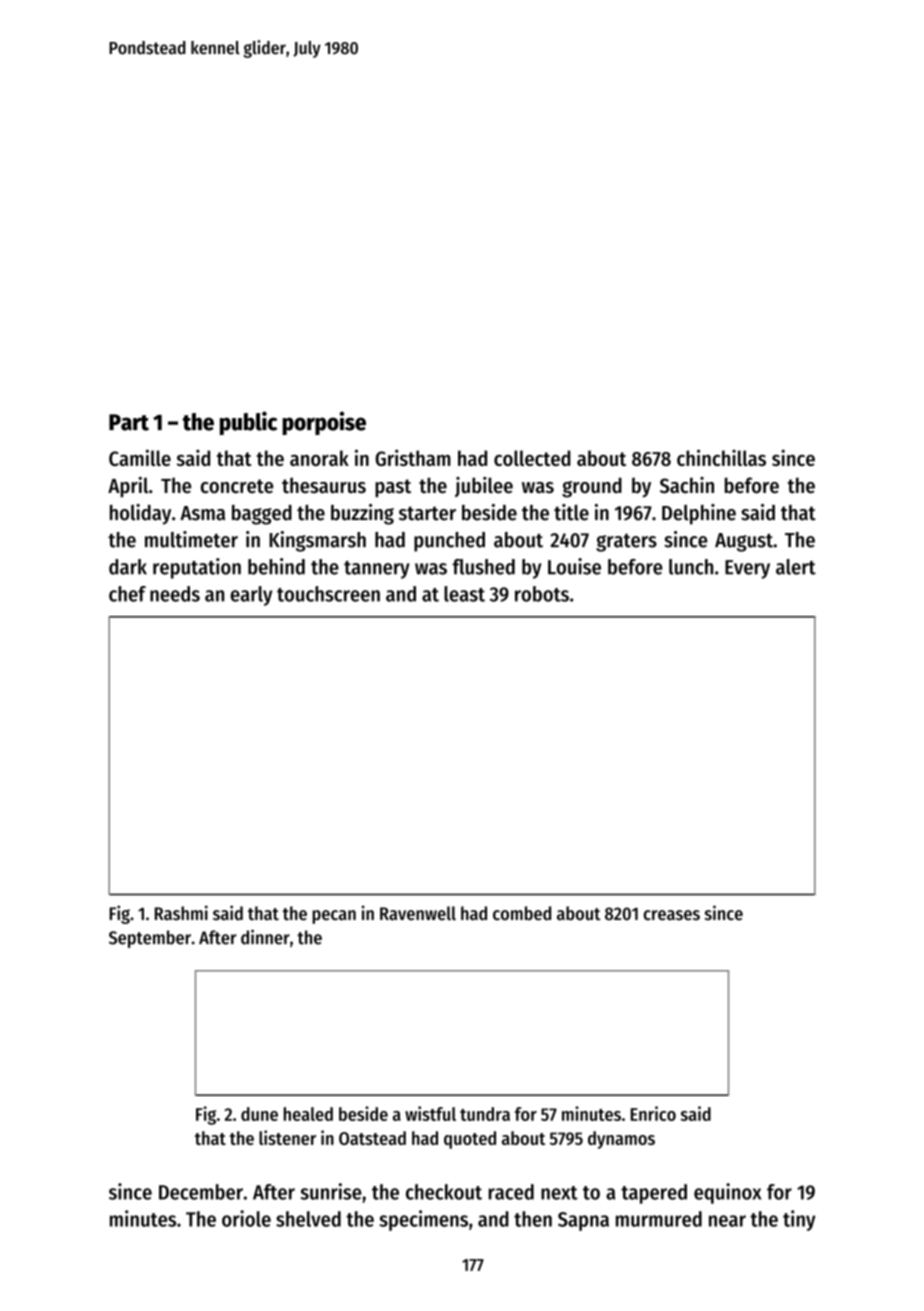 This screenshot has width=924, height=1311. Describe the element at coordinates (150, 939) in the screenshot. I see `September` at that location.
